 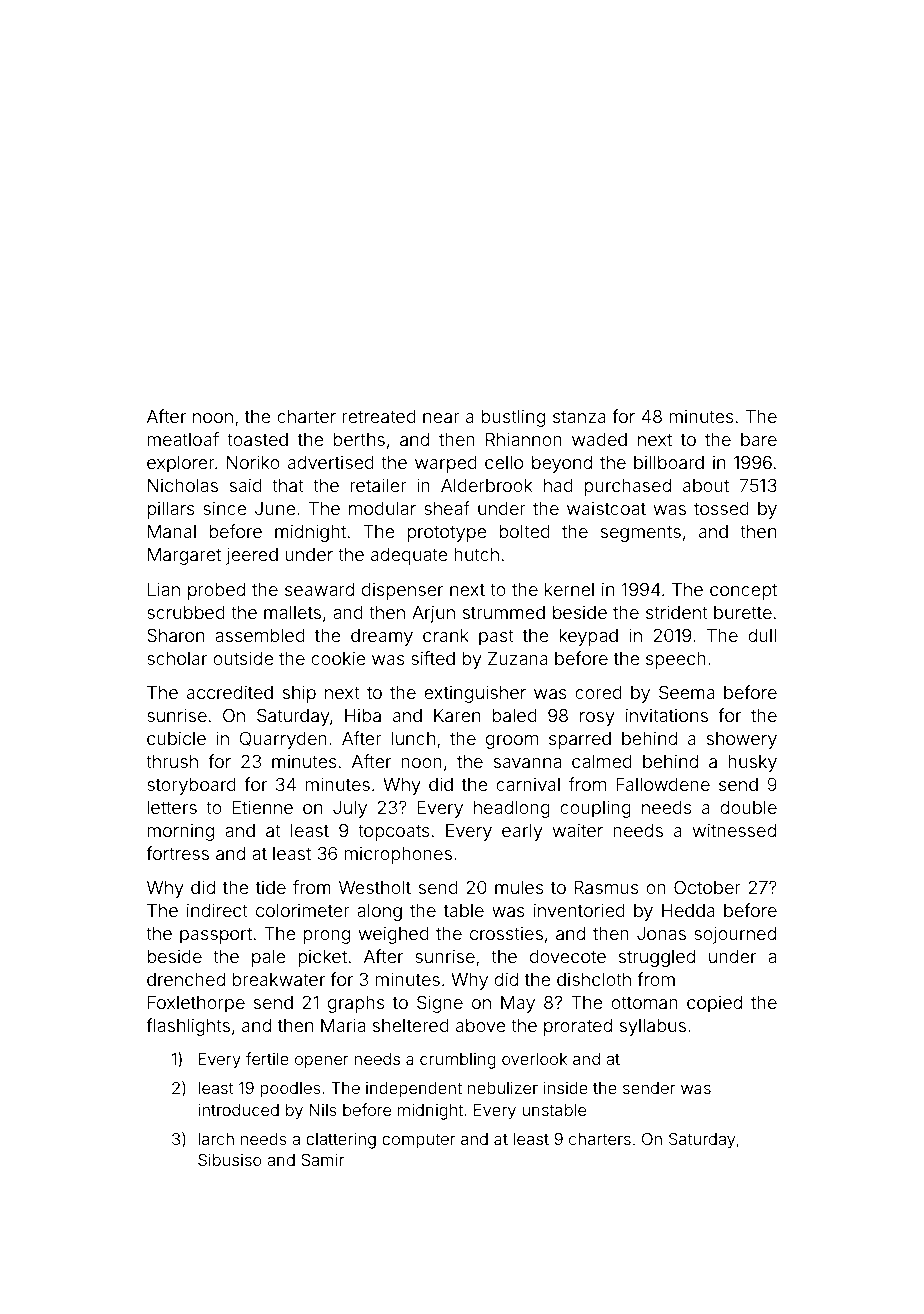 What do you see at coordinates (433, 614) in the screenshot?
I see `Arjun` at bounding box center [433, 614].
